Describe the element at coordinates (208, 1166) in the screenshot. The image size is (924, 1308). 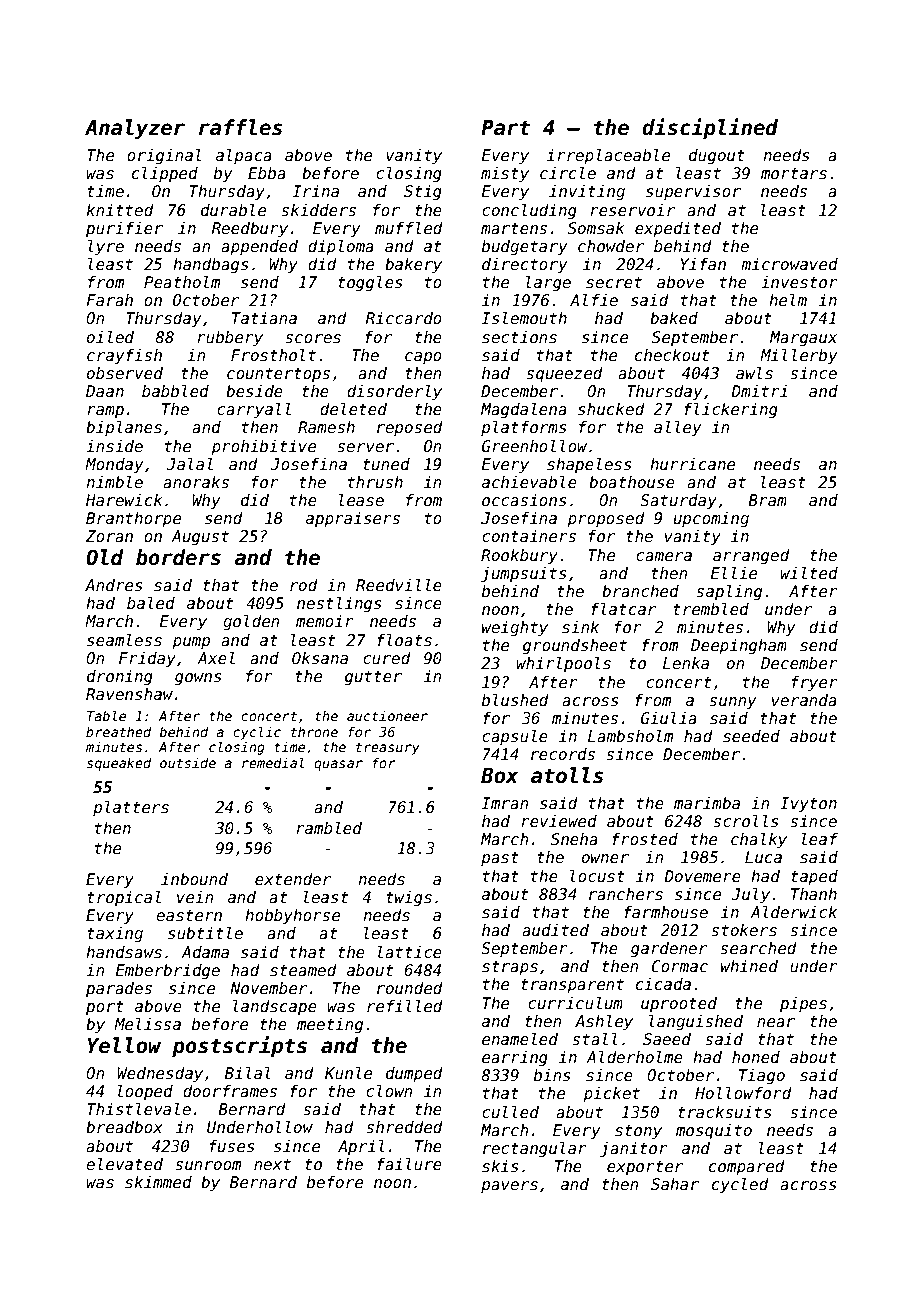
I see `sunroom` at that location.
